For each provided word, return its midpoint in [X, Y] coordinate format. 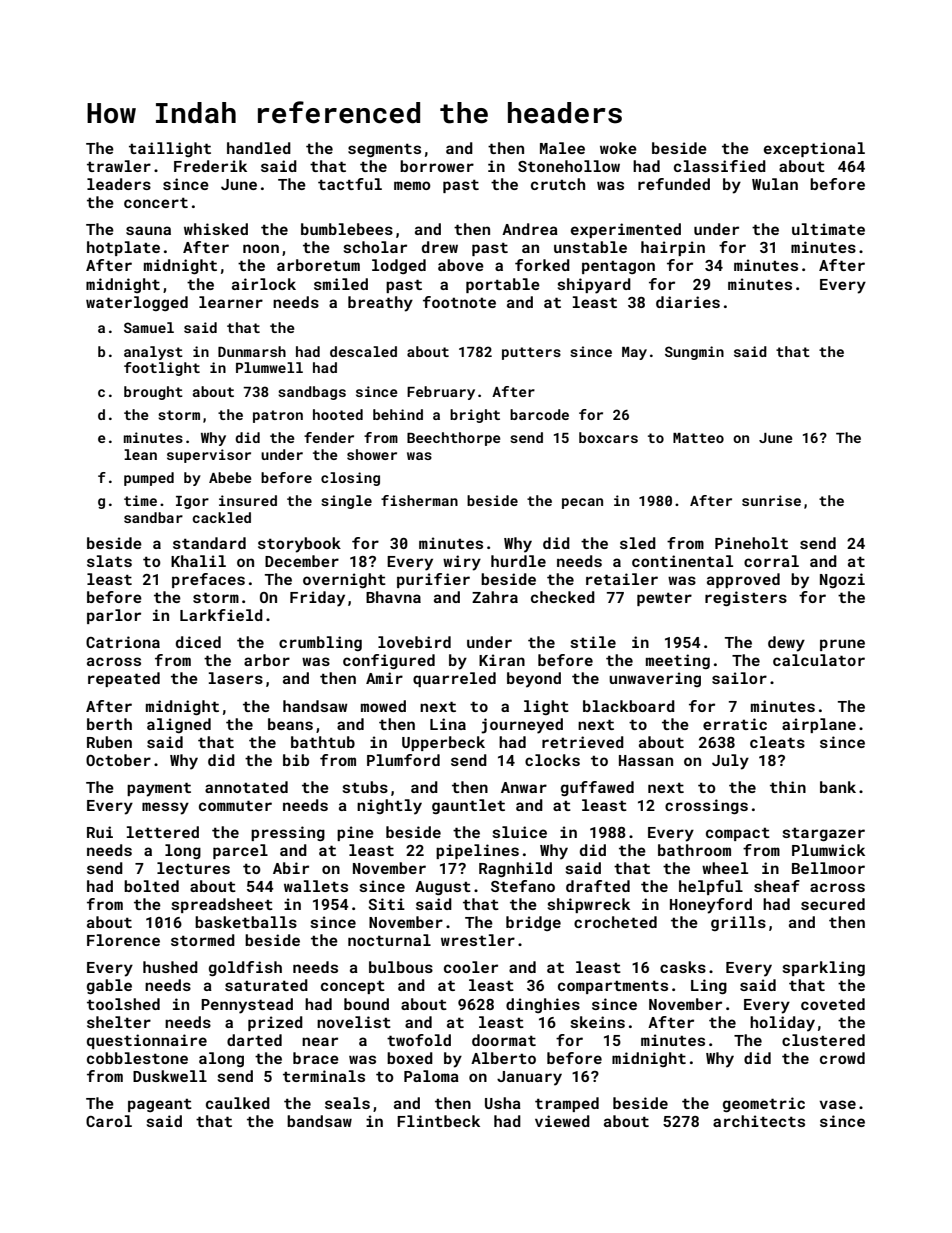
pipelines [477, 851]
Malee [562, 148]
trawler [119, 166]
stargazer [823, 834]
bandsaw [319, 1121]
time [140, 500]
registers [746, 598]
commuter [235, 805]
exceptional [814, 149]
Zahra [495, 597]
